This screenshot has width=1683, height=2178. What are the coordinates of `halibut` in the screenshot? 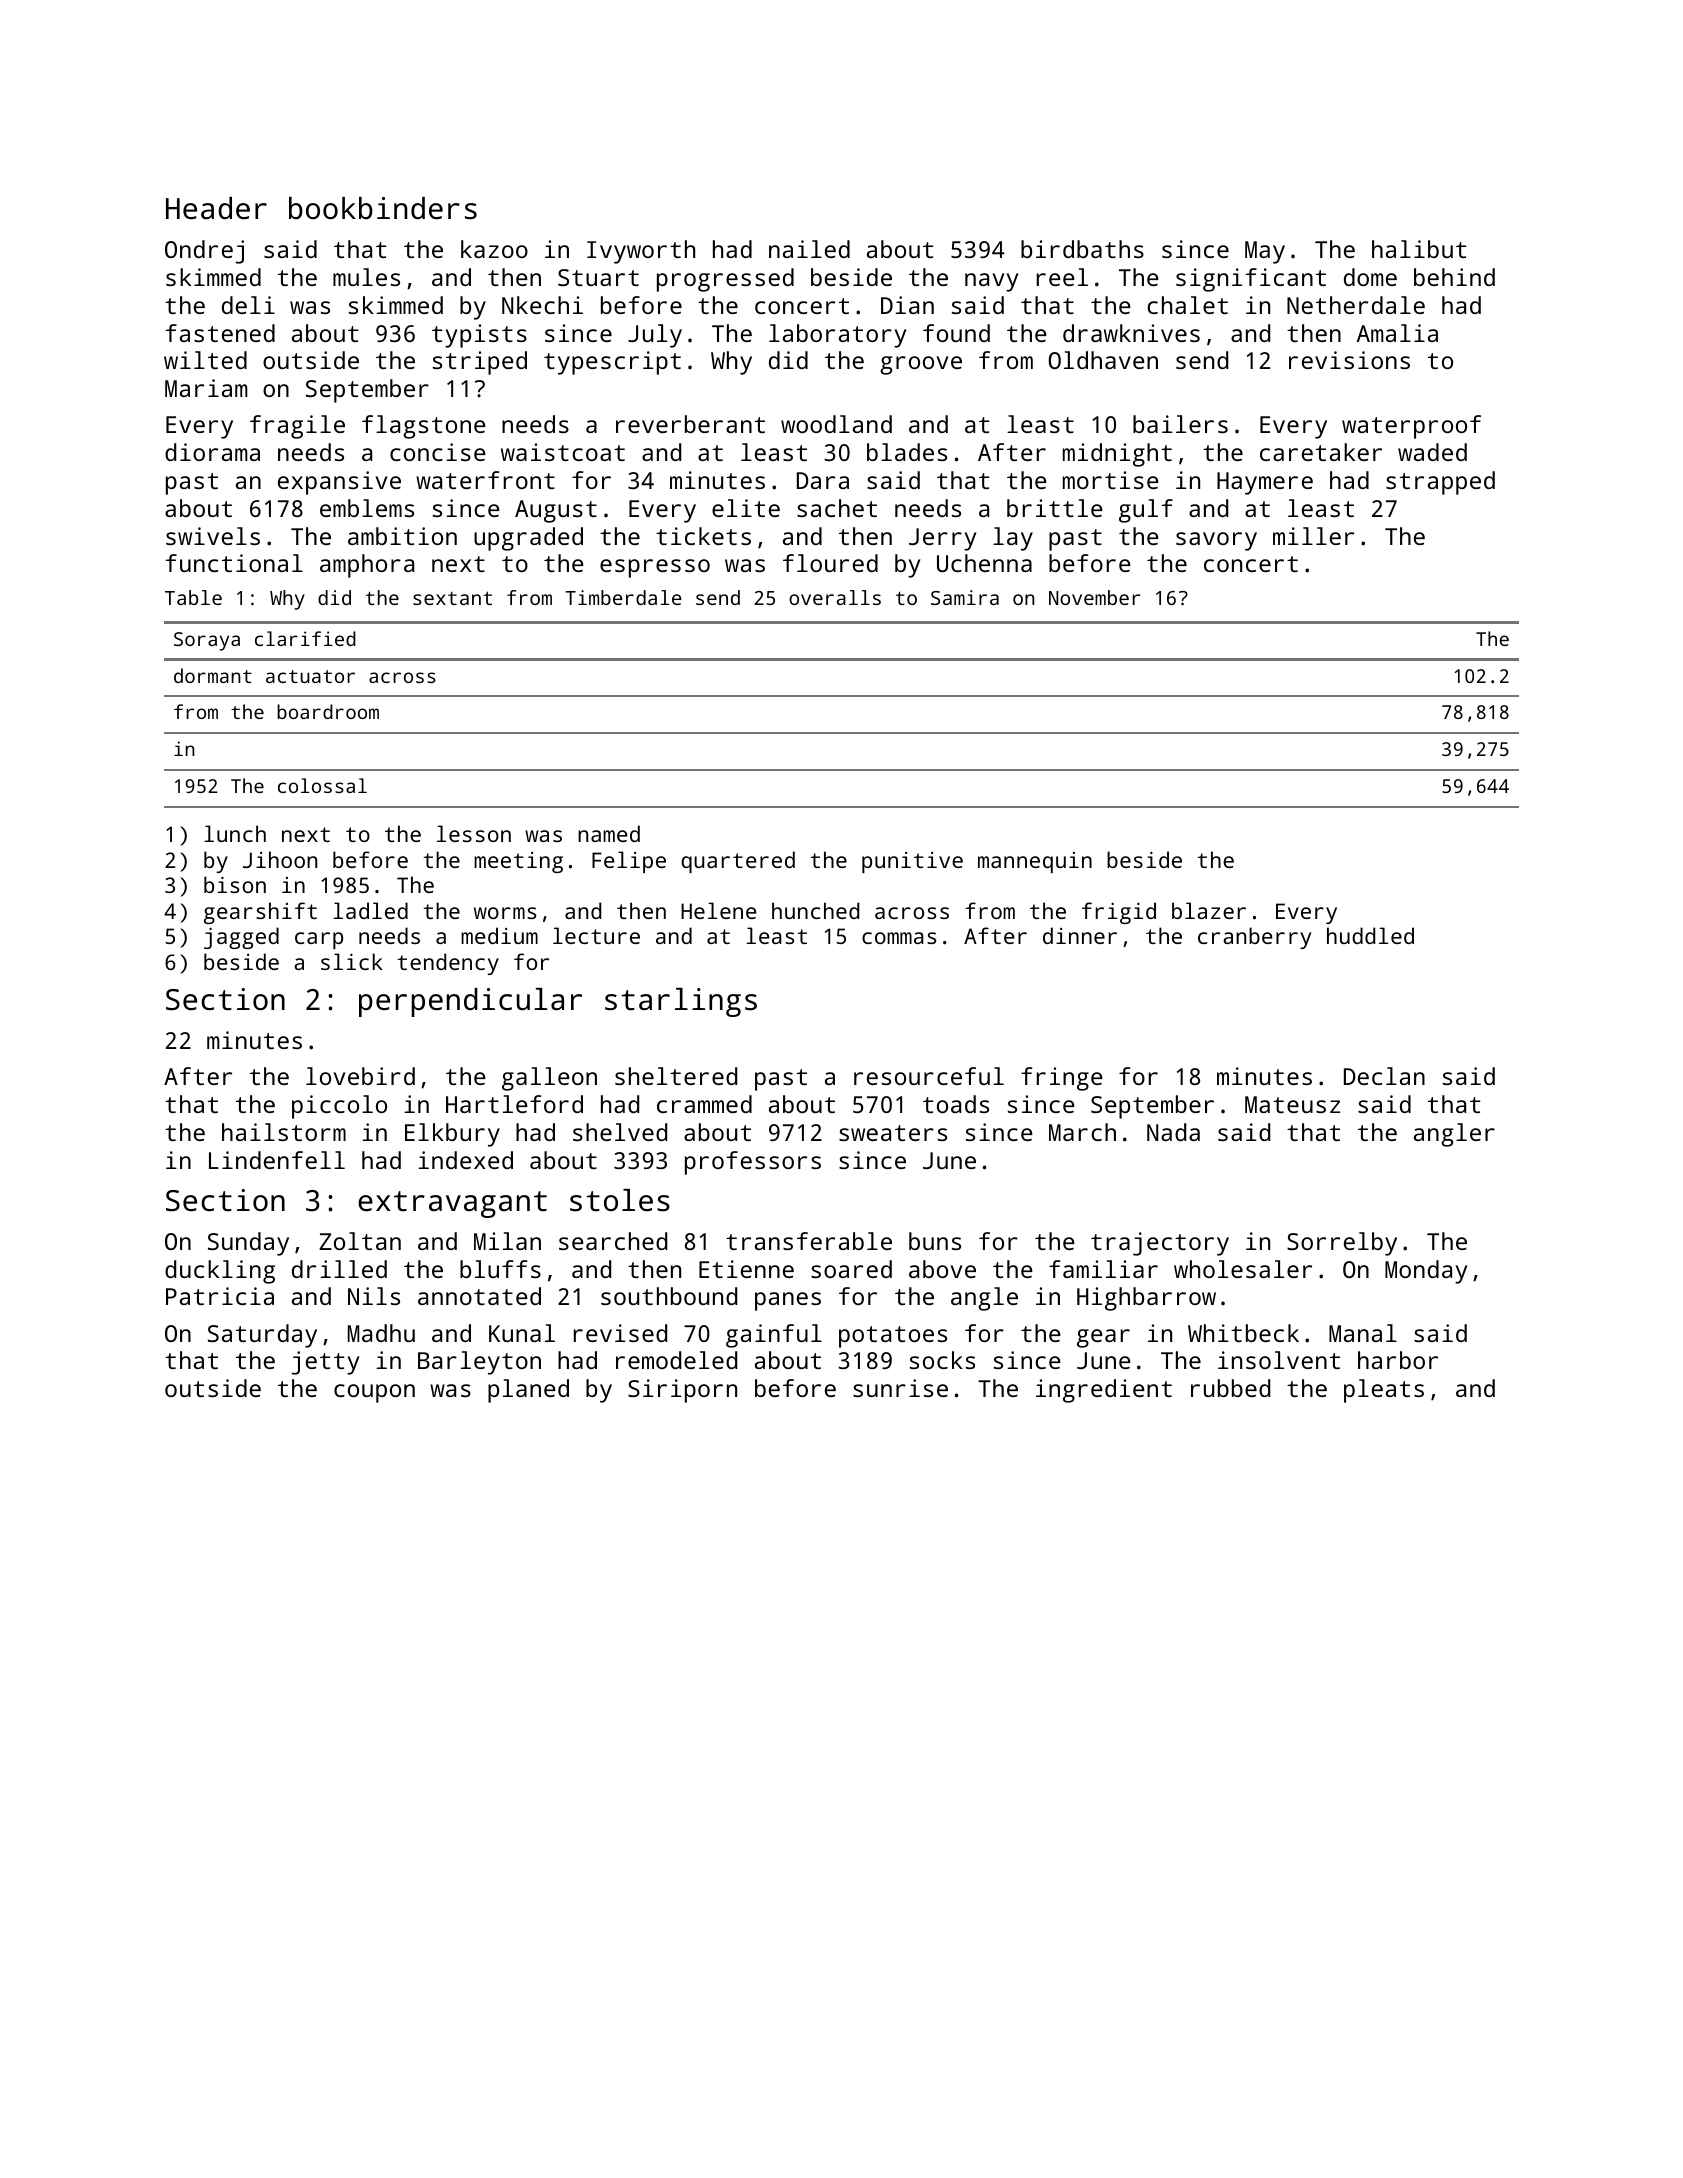 It's located at (1419, 249).
